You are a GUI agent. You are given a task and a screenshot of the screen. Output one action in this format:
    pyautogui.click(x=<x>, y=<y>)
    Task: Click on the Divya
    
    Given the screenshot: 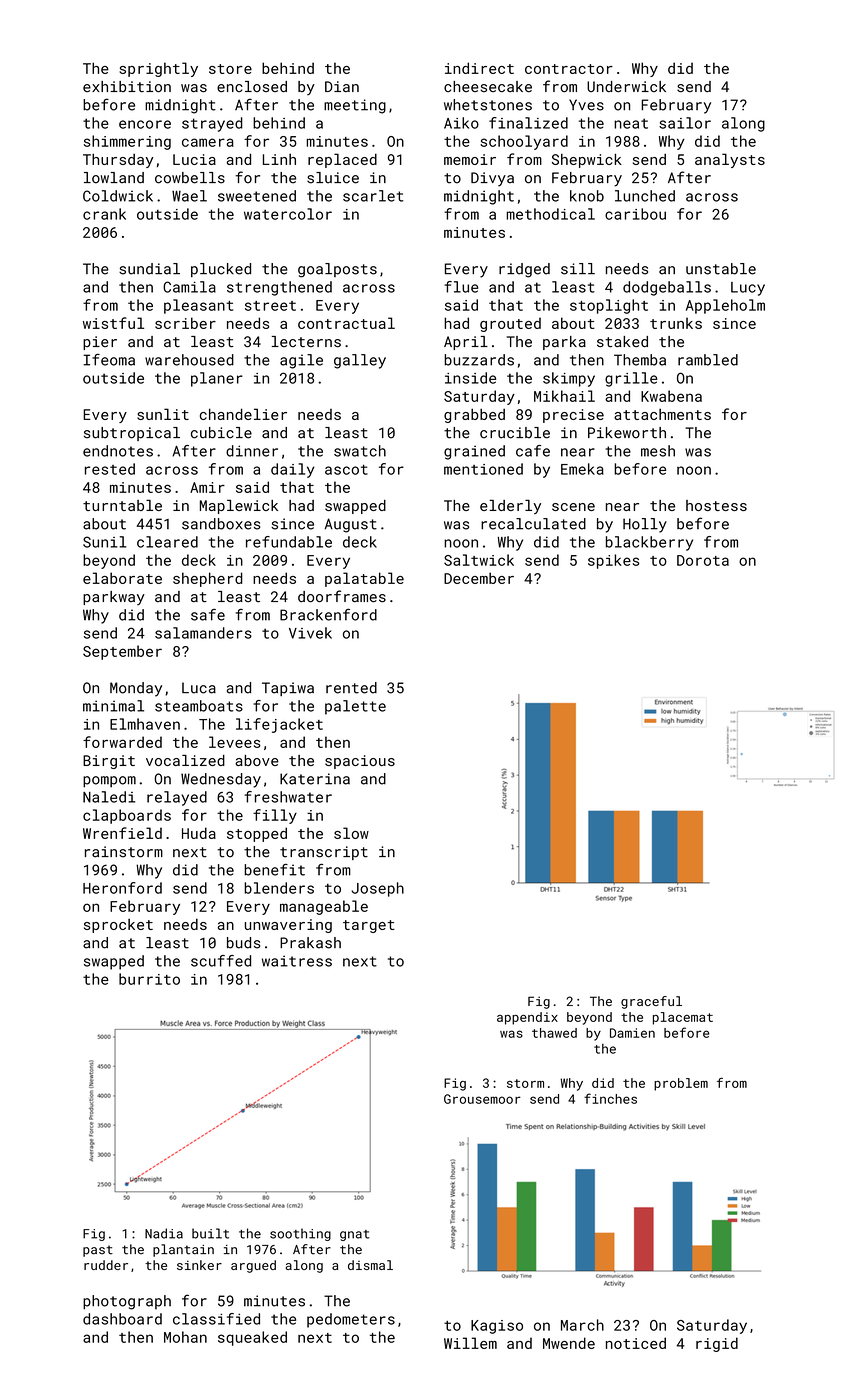 What is the action you would take?
    pyautogui.click(x=492, y=179)
